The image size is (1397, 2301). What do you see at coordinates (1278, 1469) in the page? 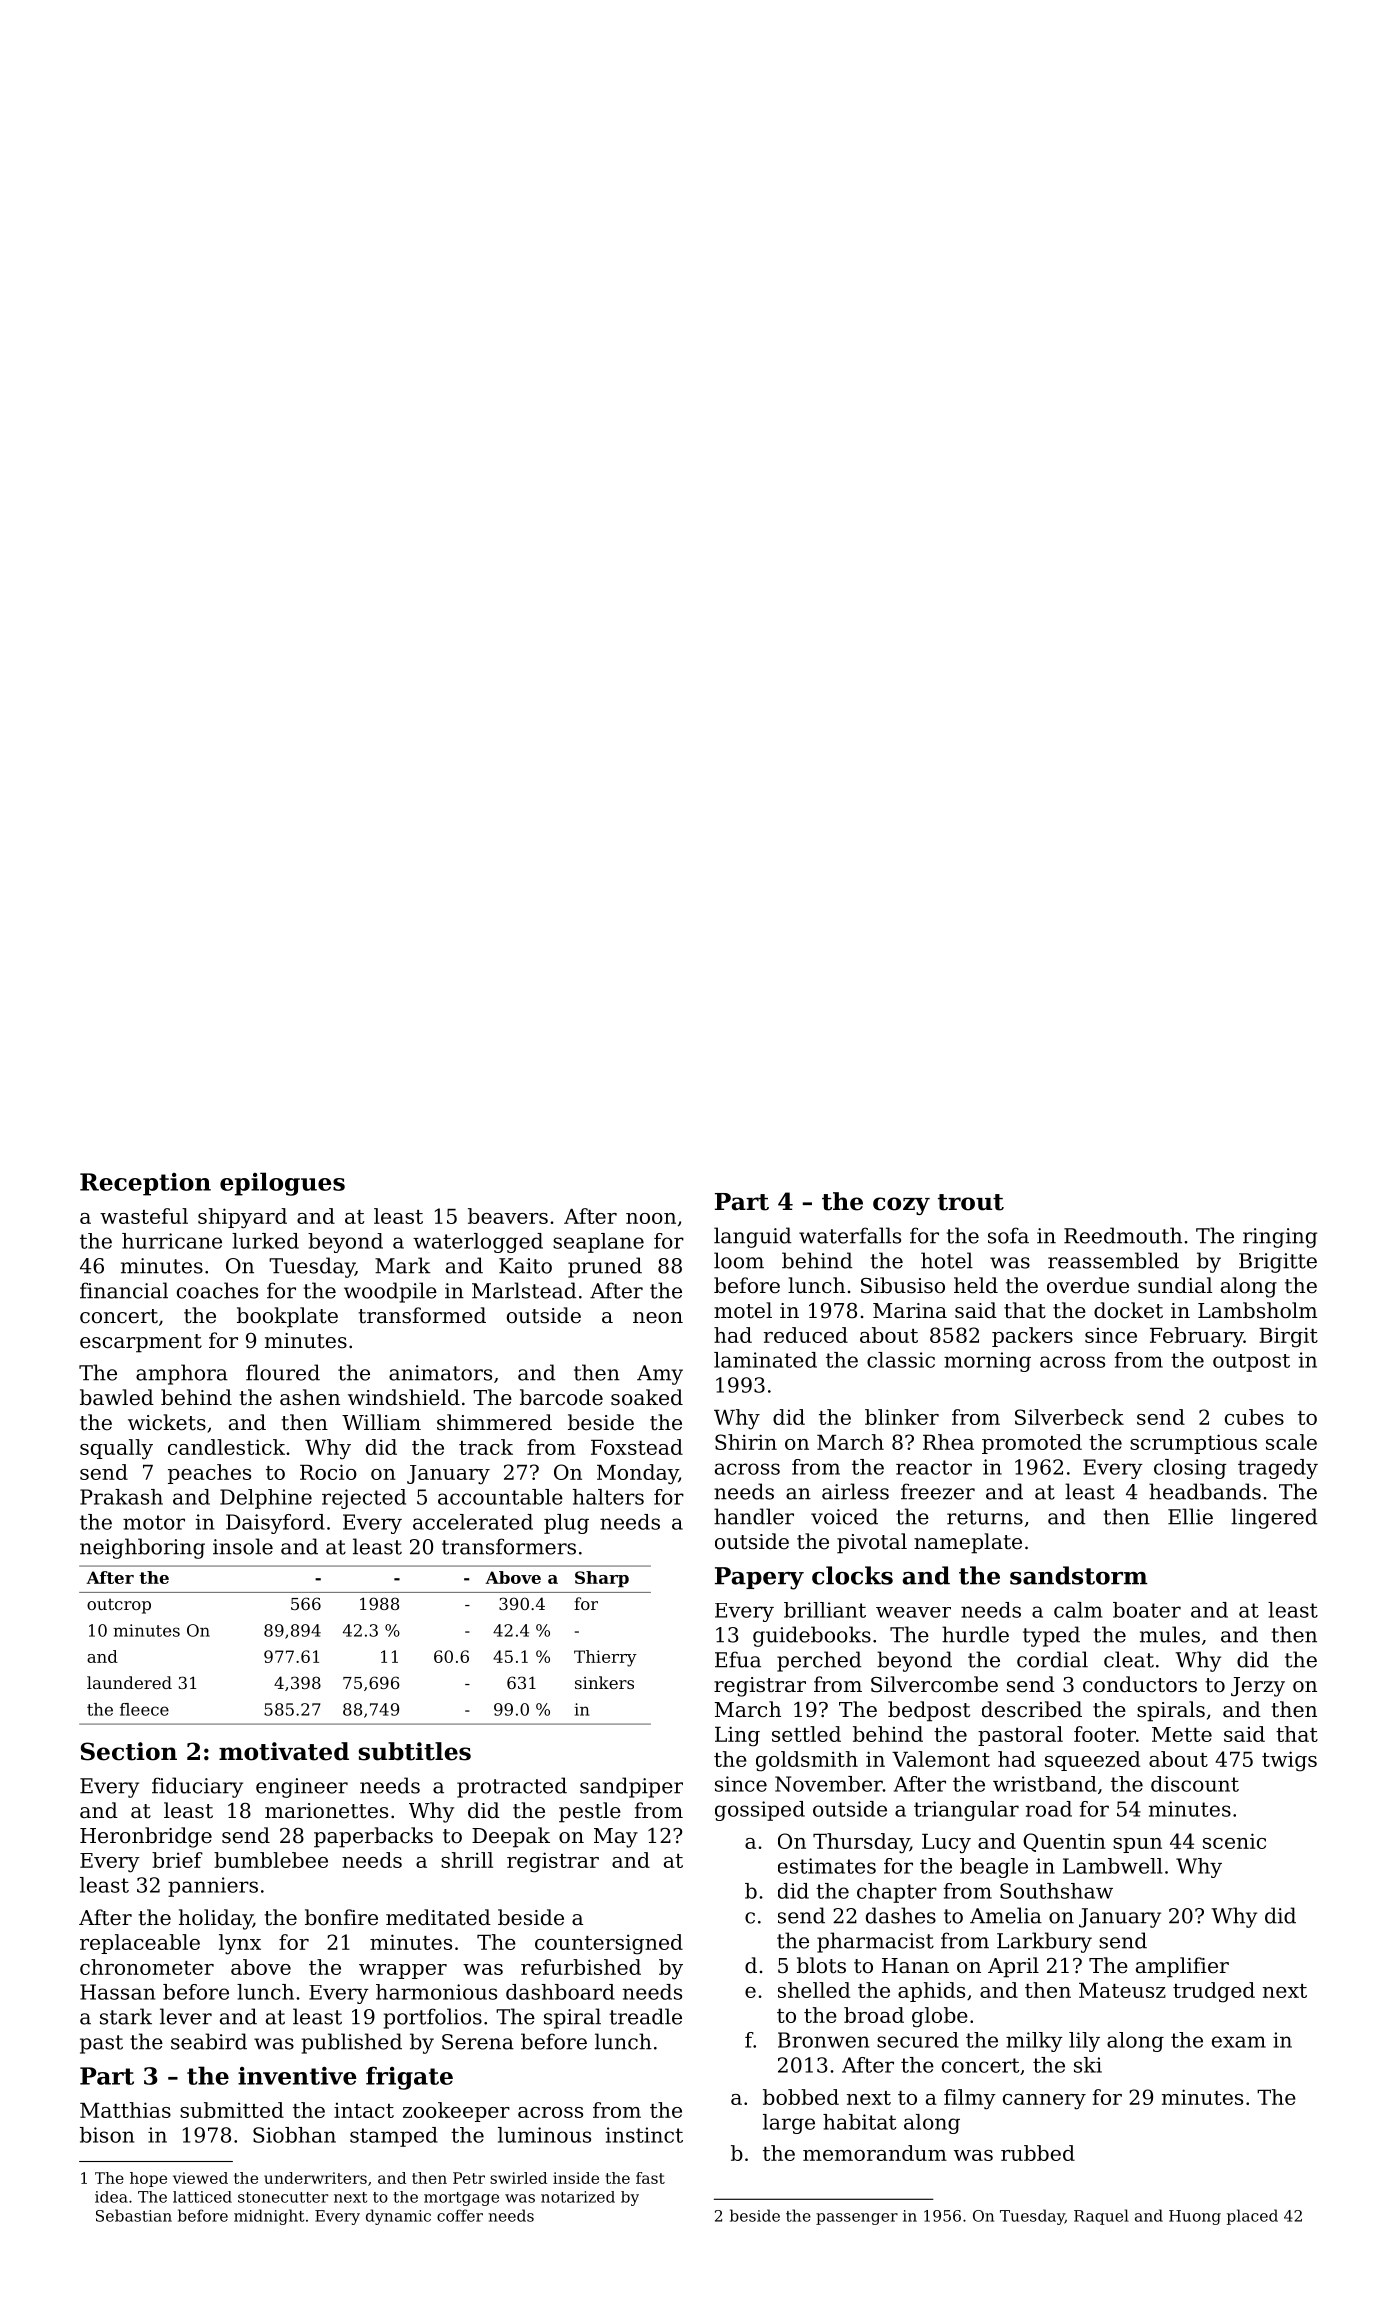
I see `tragedy` at bounding box center [1278, 1469].
